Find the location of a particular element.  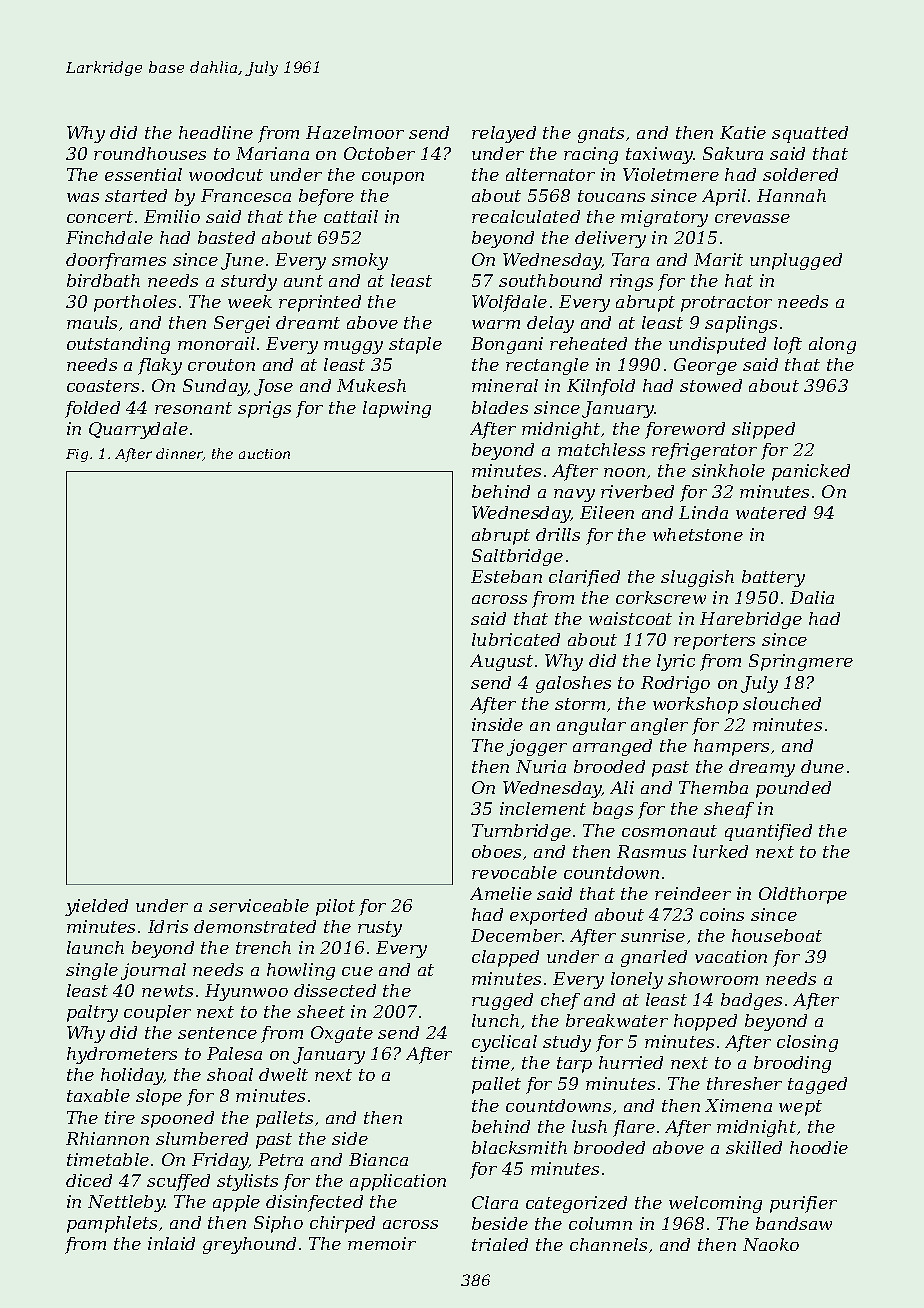

tarp is located at coordinates (574, 1065).
